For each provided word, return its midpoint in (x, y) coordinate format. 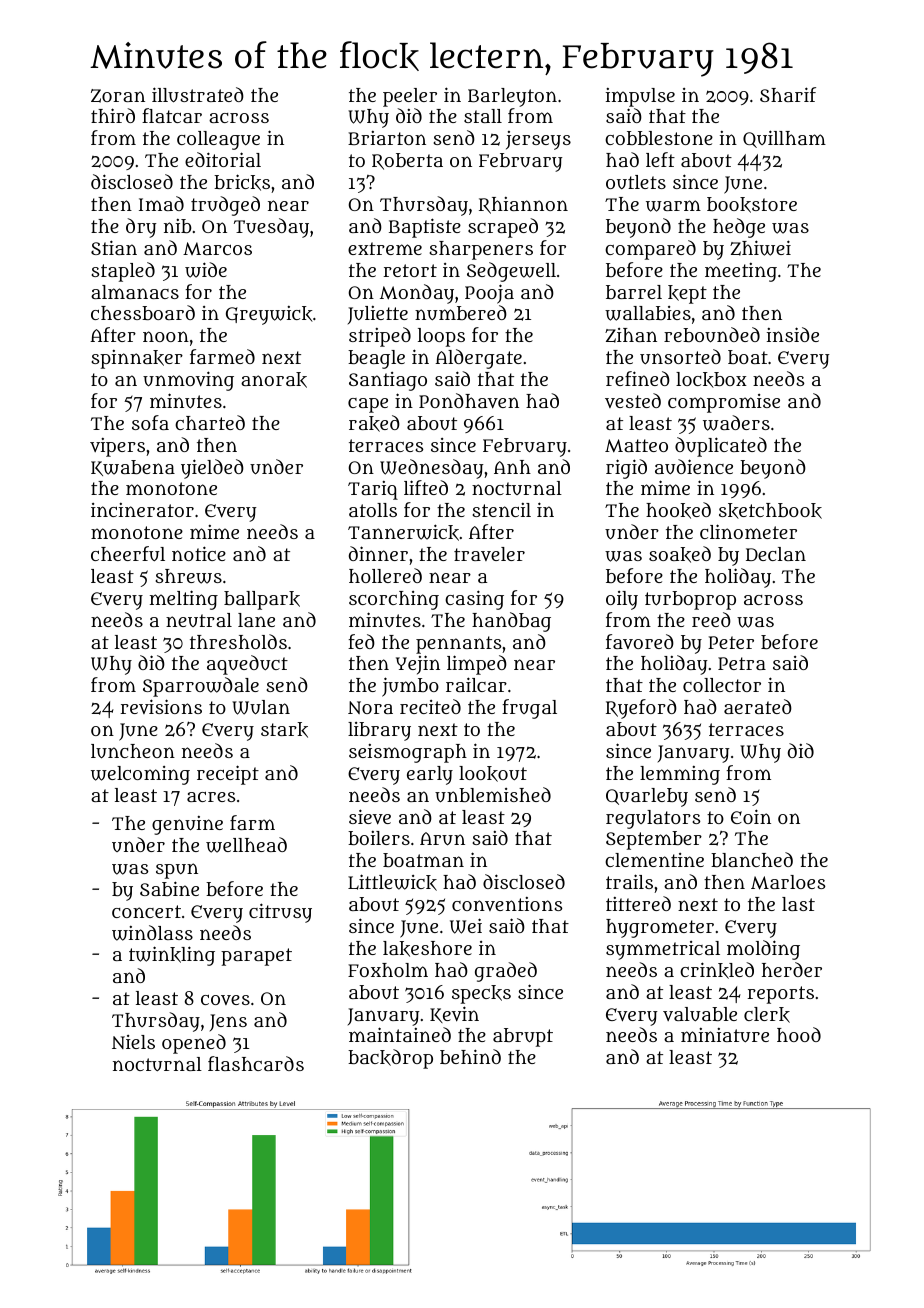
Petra (742, 663)
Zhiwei (760, 248)
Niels (133, 1042)
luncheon (133, 751)
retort (410, 270)
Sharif (788, 94)
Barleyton (512, 97)
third (113, 115)
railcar (476, 684)
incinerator (142, 510)
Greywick (269, 315)
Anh (512, 467)
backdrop (390, 1059)
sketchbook (770, 511)
